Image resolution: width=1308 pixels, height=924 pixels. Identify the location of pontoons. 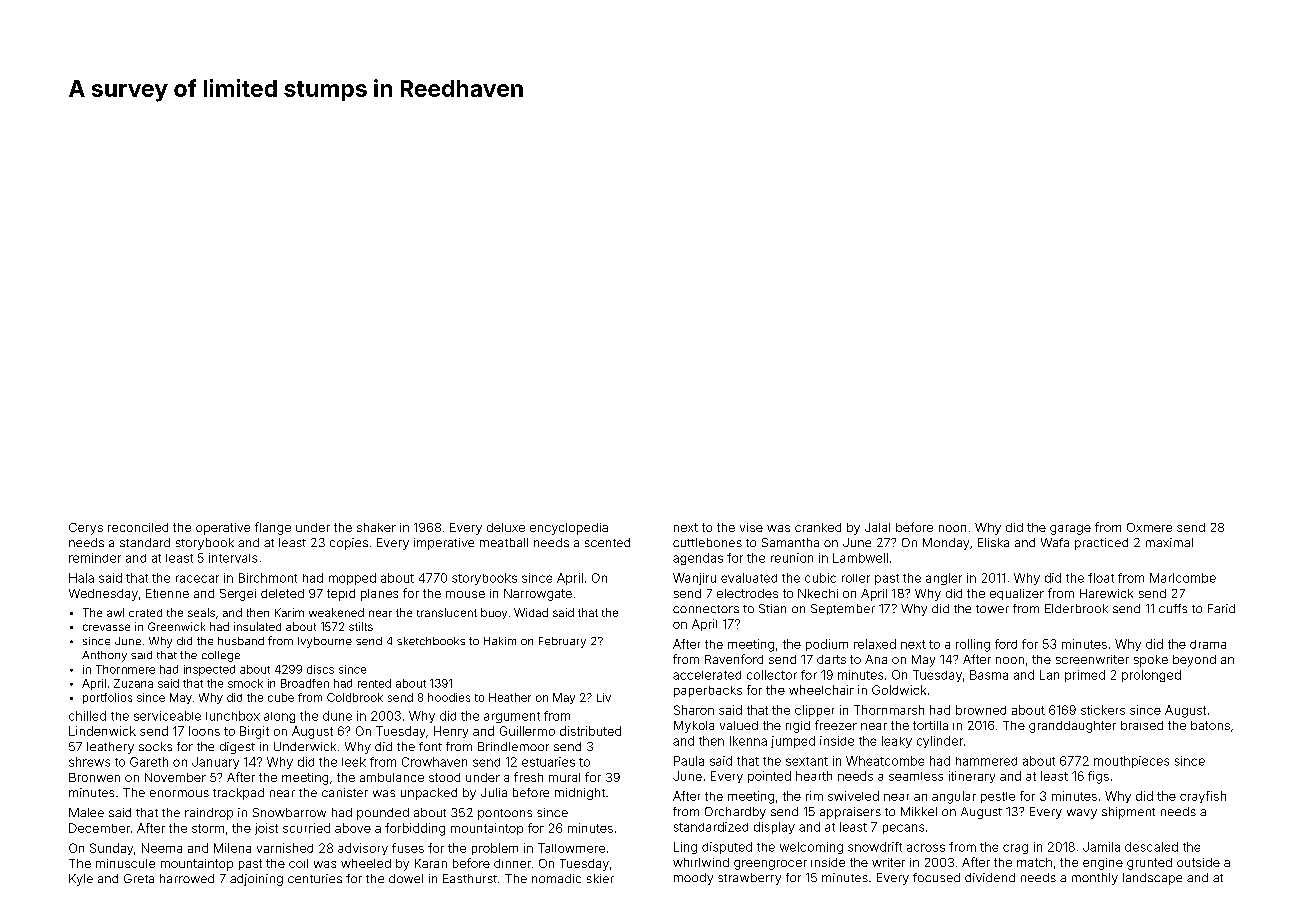
(505, 814).
